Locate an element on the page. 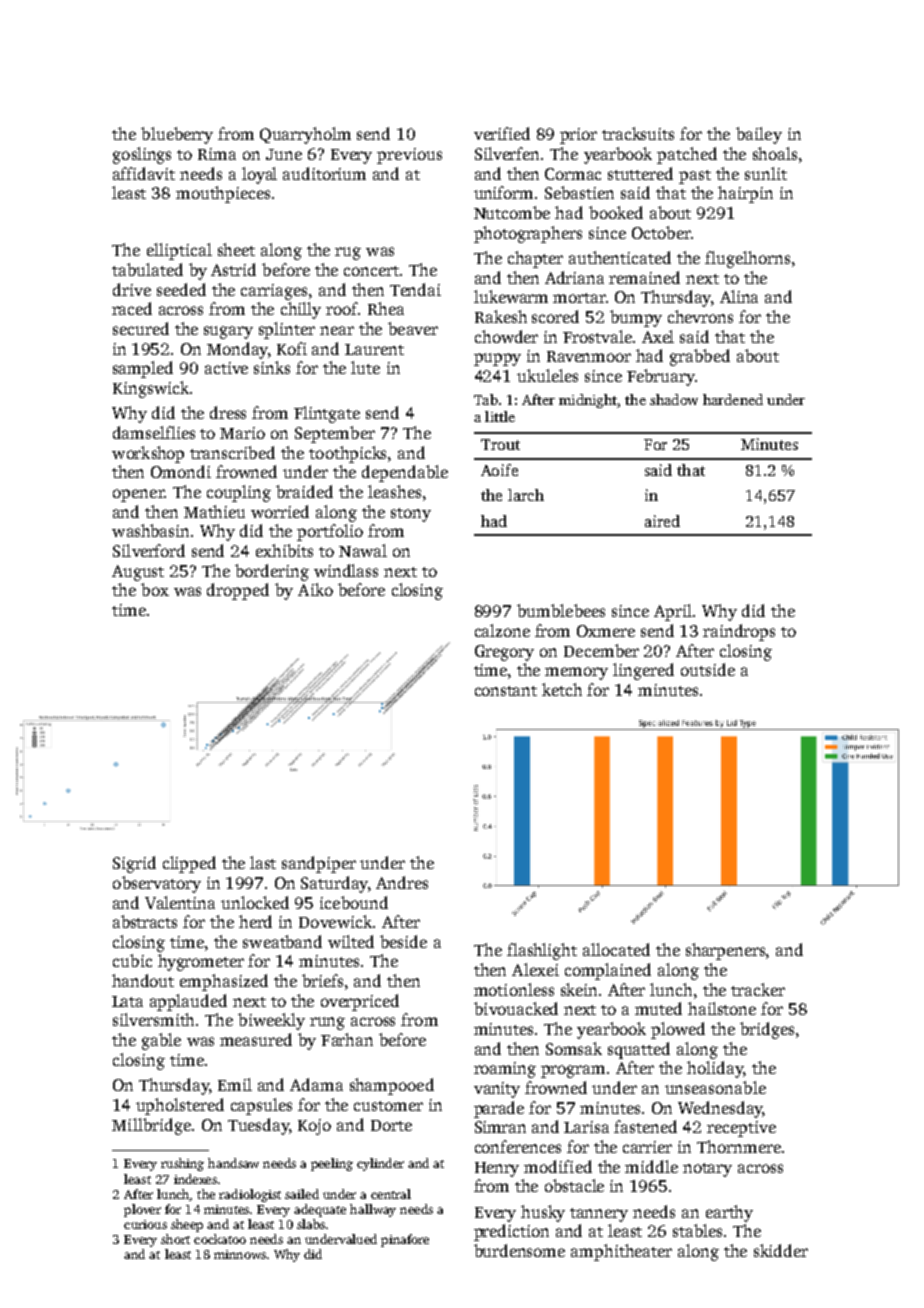 The image size is (924, 1308). outside is located at coordinates (708, 669).
